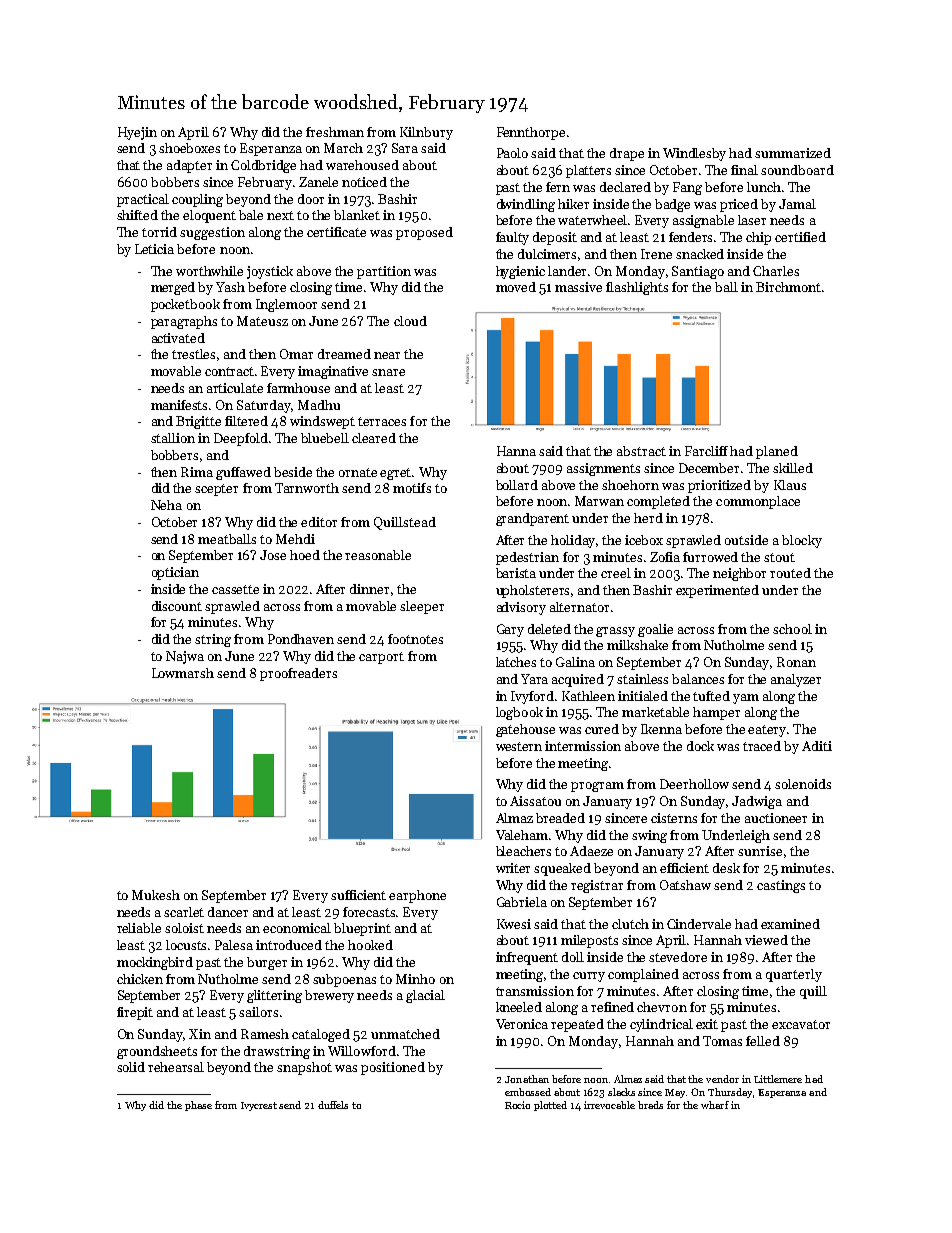 The height and width of the page is (1233, 952). I want to click on sunrise, so click(760, 851).
